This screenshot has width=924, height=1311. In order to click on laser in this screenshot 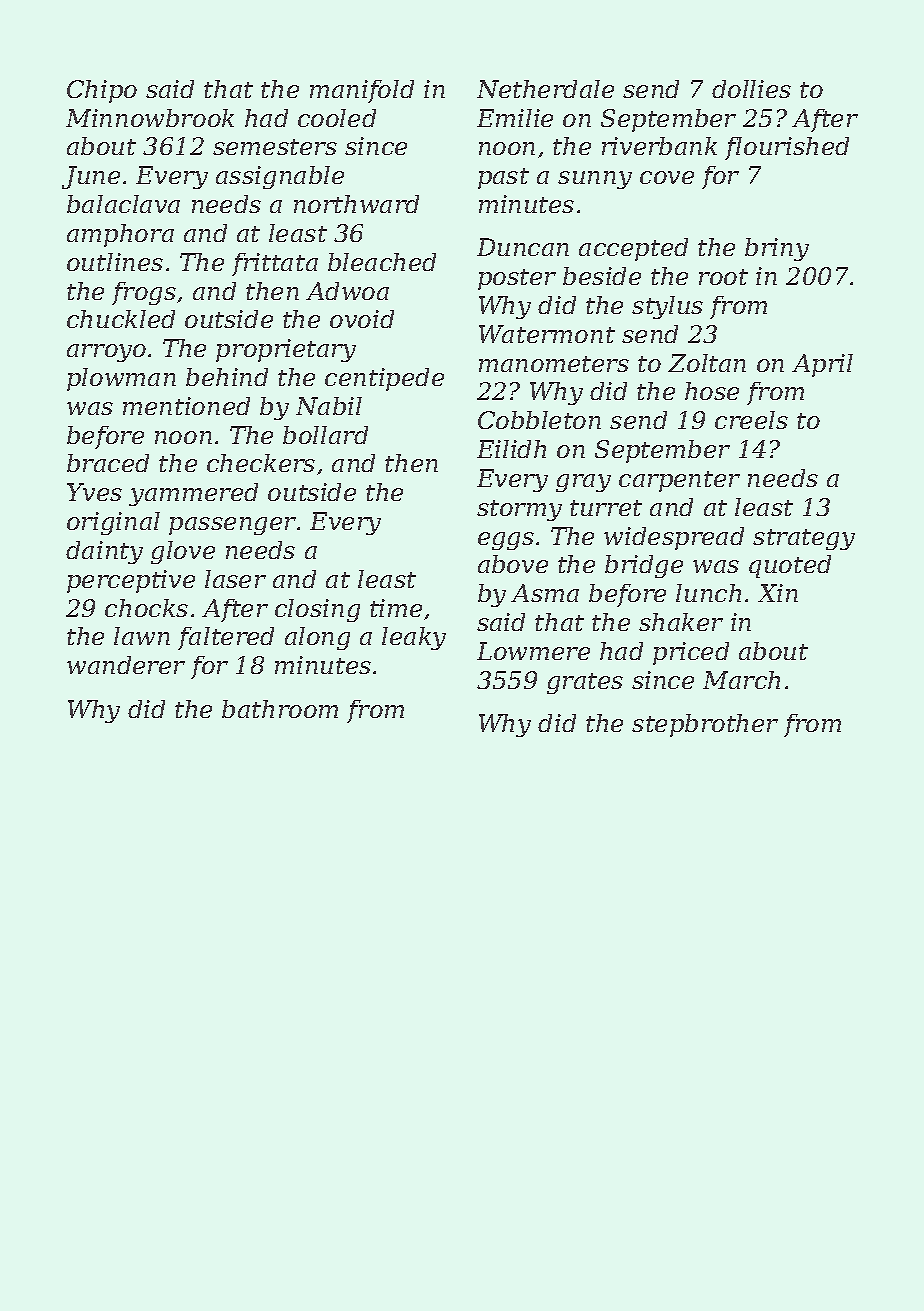, I will do `click(235, 579)`.
